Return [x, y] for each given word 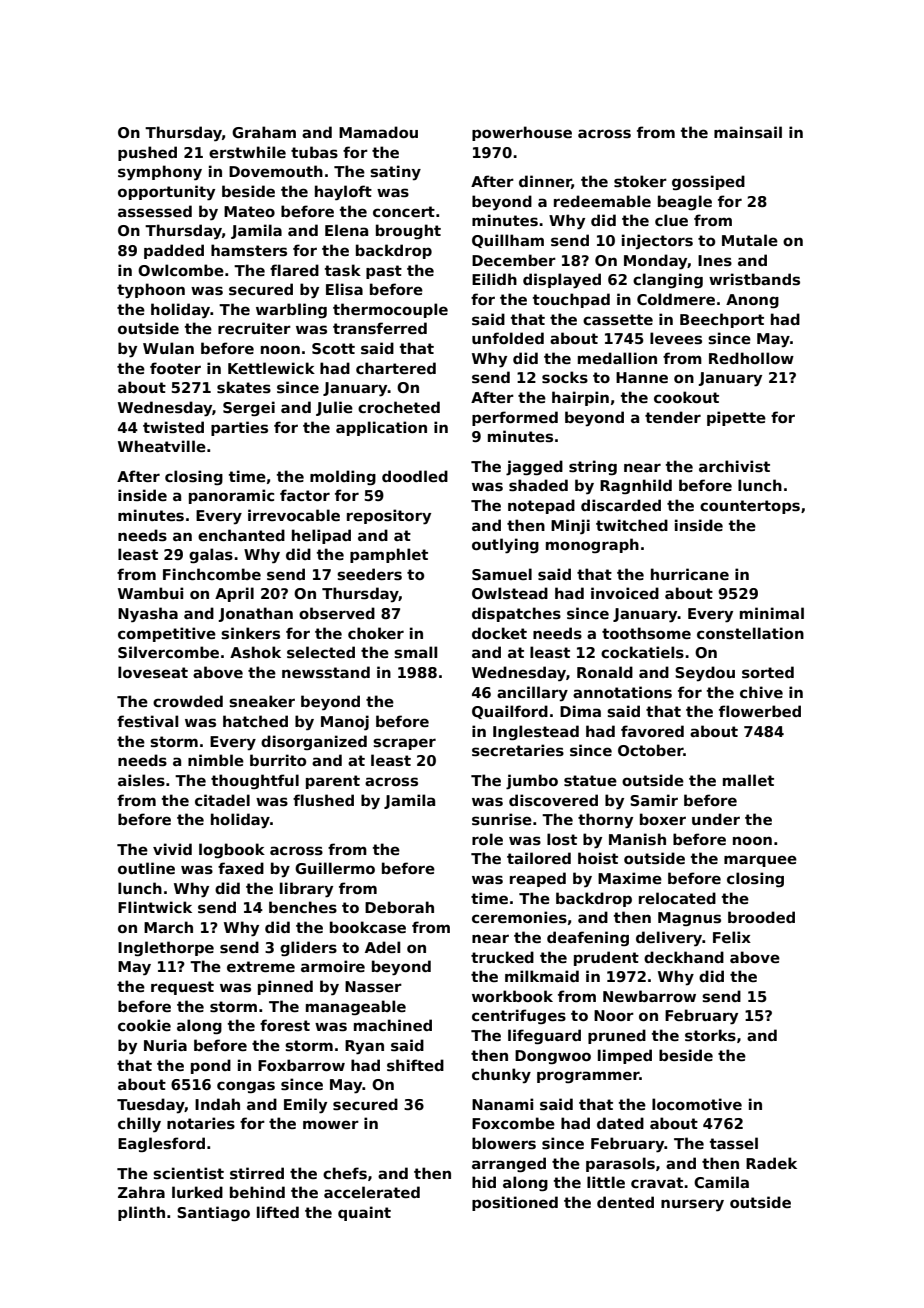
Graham [264, 132]
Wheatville [162, 446]
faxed [241, 868]
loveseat [153, 672]
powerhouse [522, 133]
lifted [278, 1212]
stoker [640, 181]
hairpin [580, 398]
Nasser [373, 987]
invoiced [625, 593]
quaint [364, 1213]
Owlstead [510, 593]
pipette [736, 418]
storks [710, 1035]
